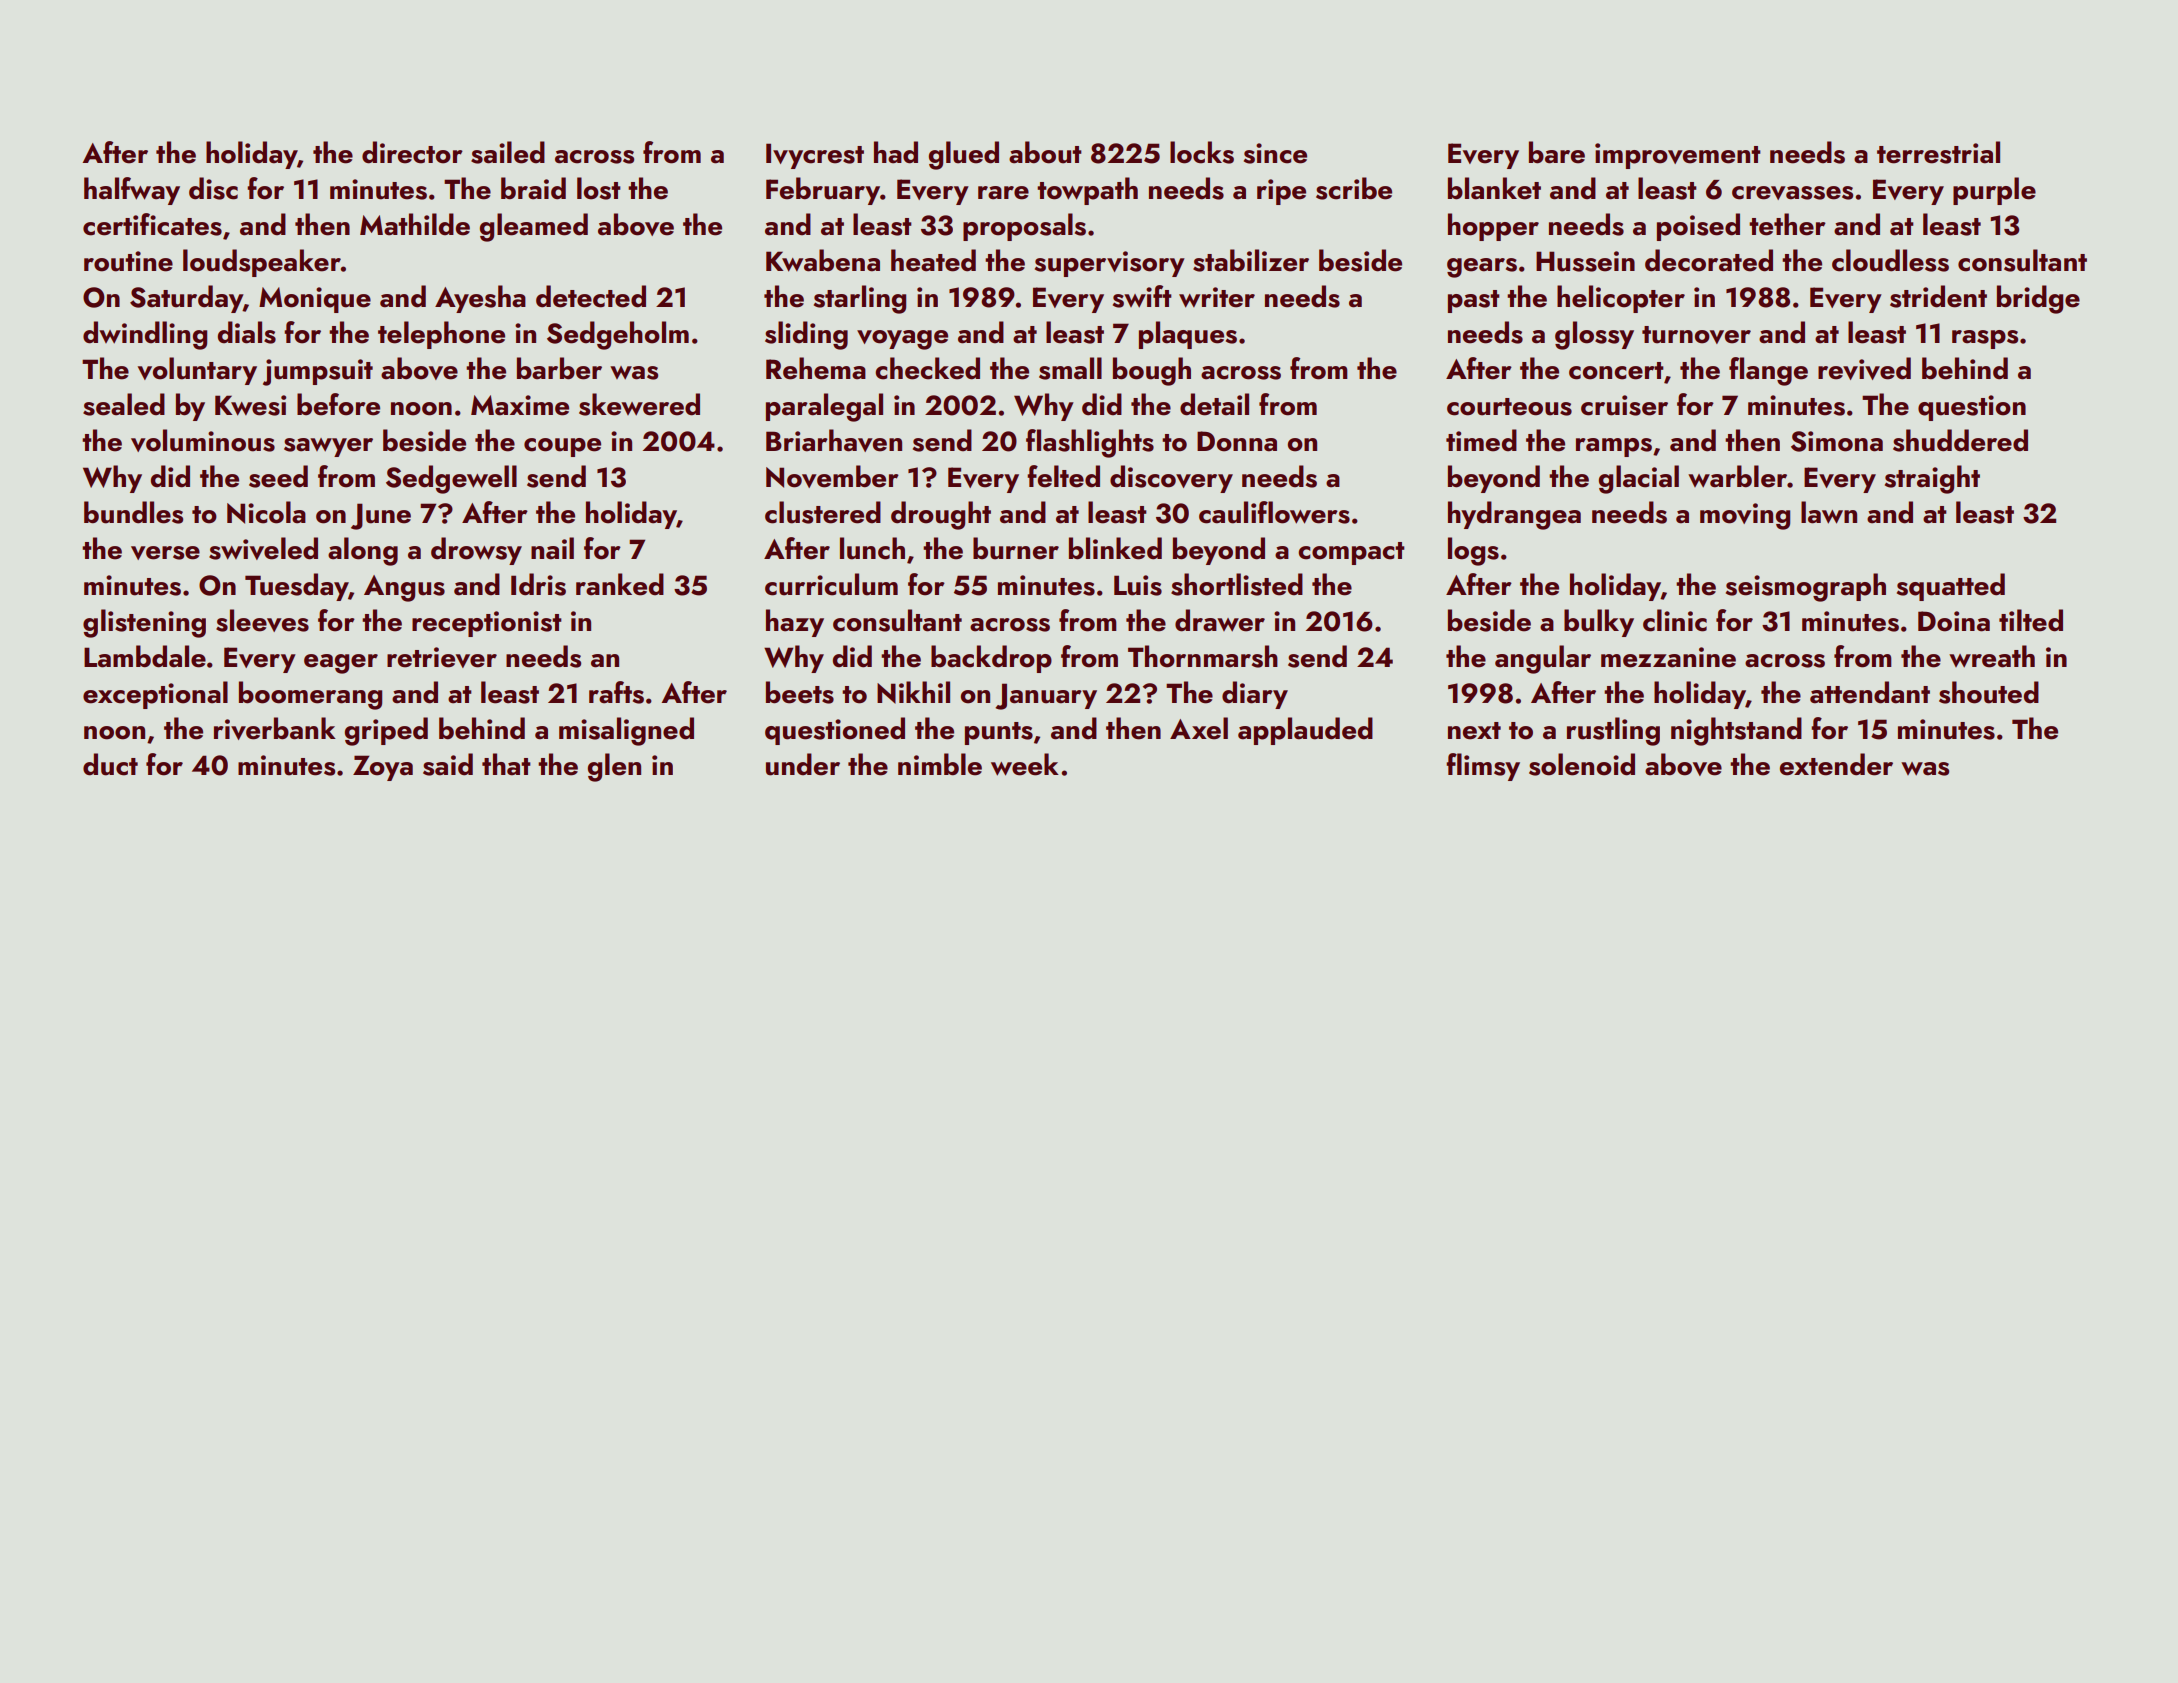  Describe the element at coordinates (1938, 152) in the screenshot. I see `terrestrial` at that location.
